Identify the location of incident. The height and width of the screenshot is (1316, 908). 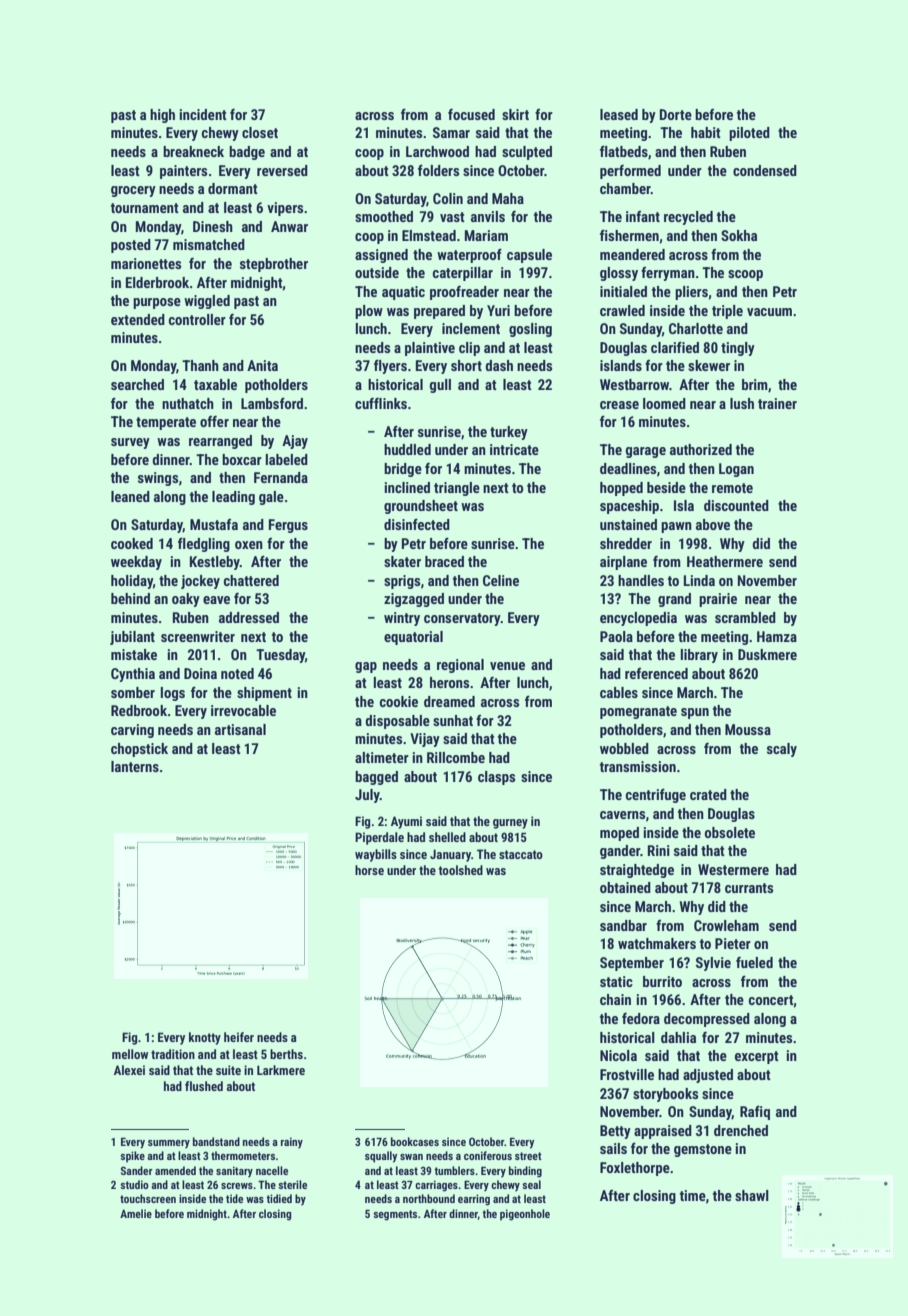
(203, 114).
